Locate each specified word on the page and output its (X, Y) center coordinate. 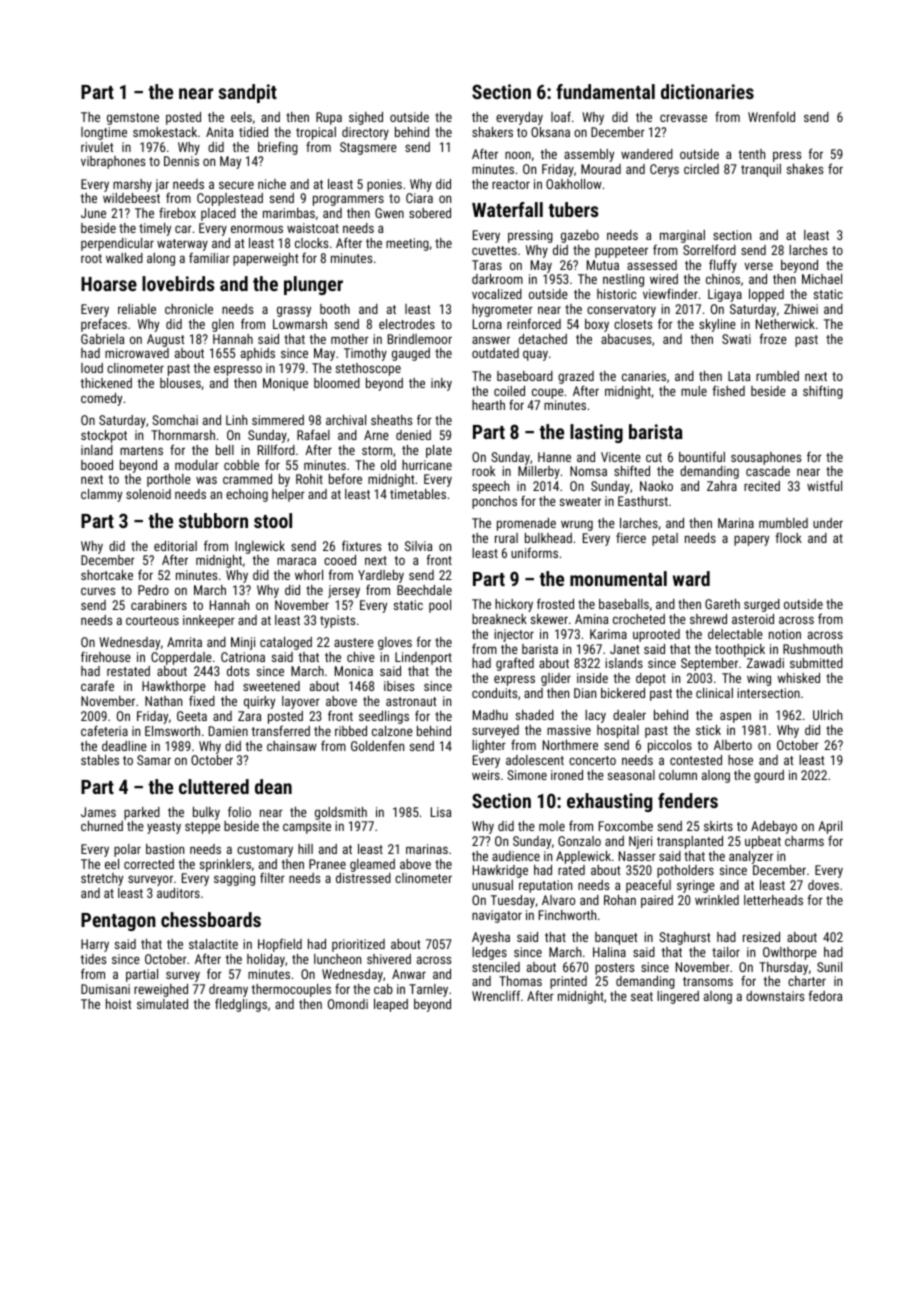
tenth (751, 154)
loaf (561, 116)
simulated (162, 1004)
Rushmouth (812, 649)
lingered (678, 997)
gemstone (133, 119)
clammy (101, 495)
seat (642, 996)
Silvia (418, 546)
